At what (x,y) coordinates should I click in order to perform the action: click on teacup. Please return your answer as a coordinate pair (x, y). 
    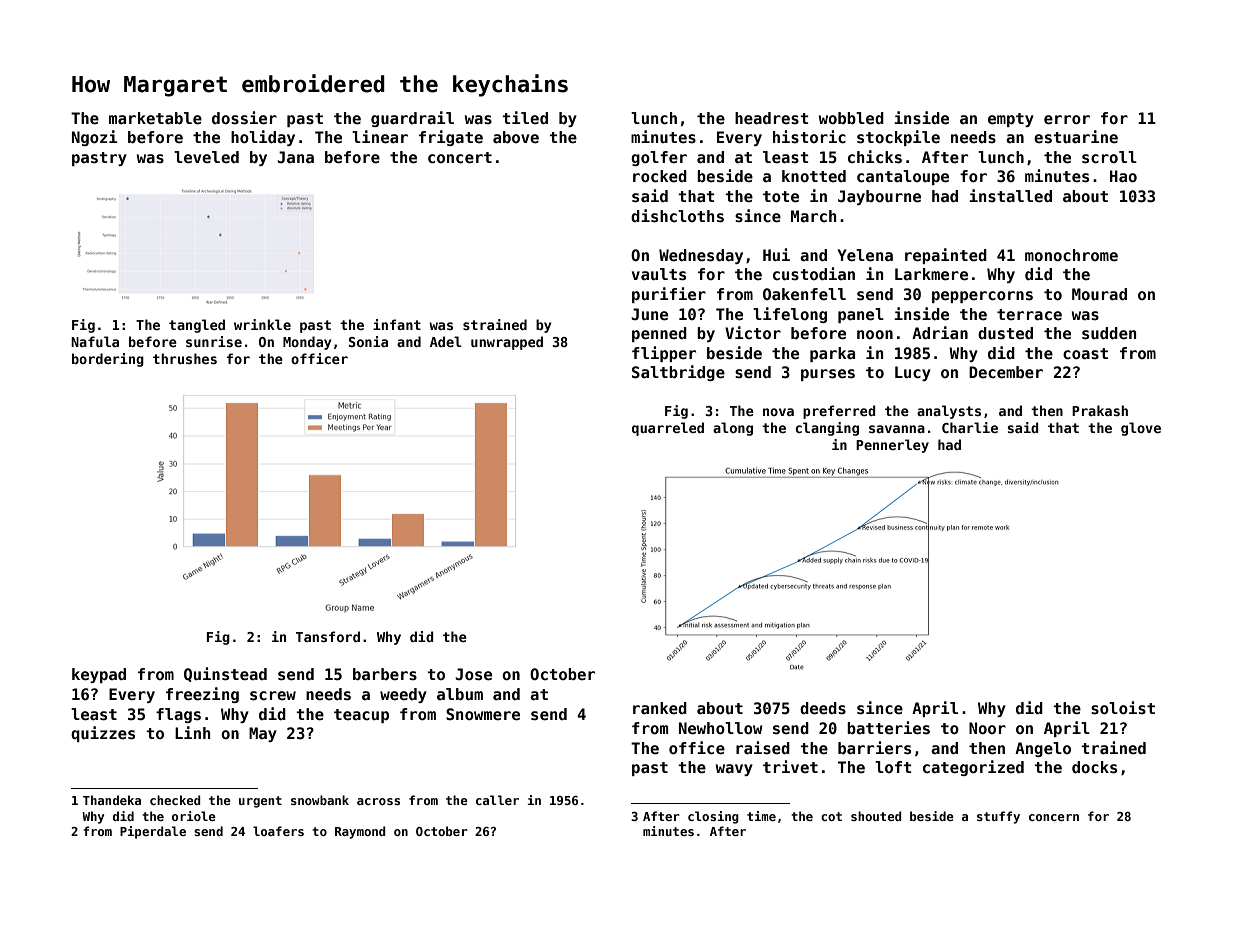
    Looking at the image, I should click on (361, 716).
